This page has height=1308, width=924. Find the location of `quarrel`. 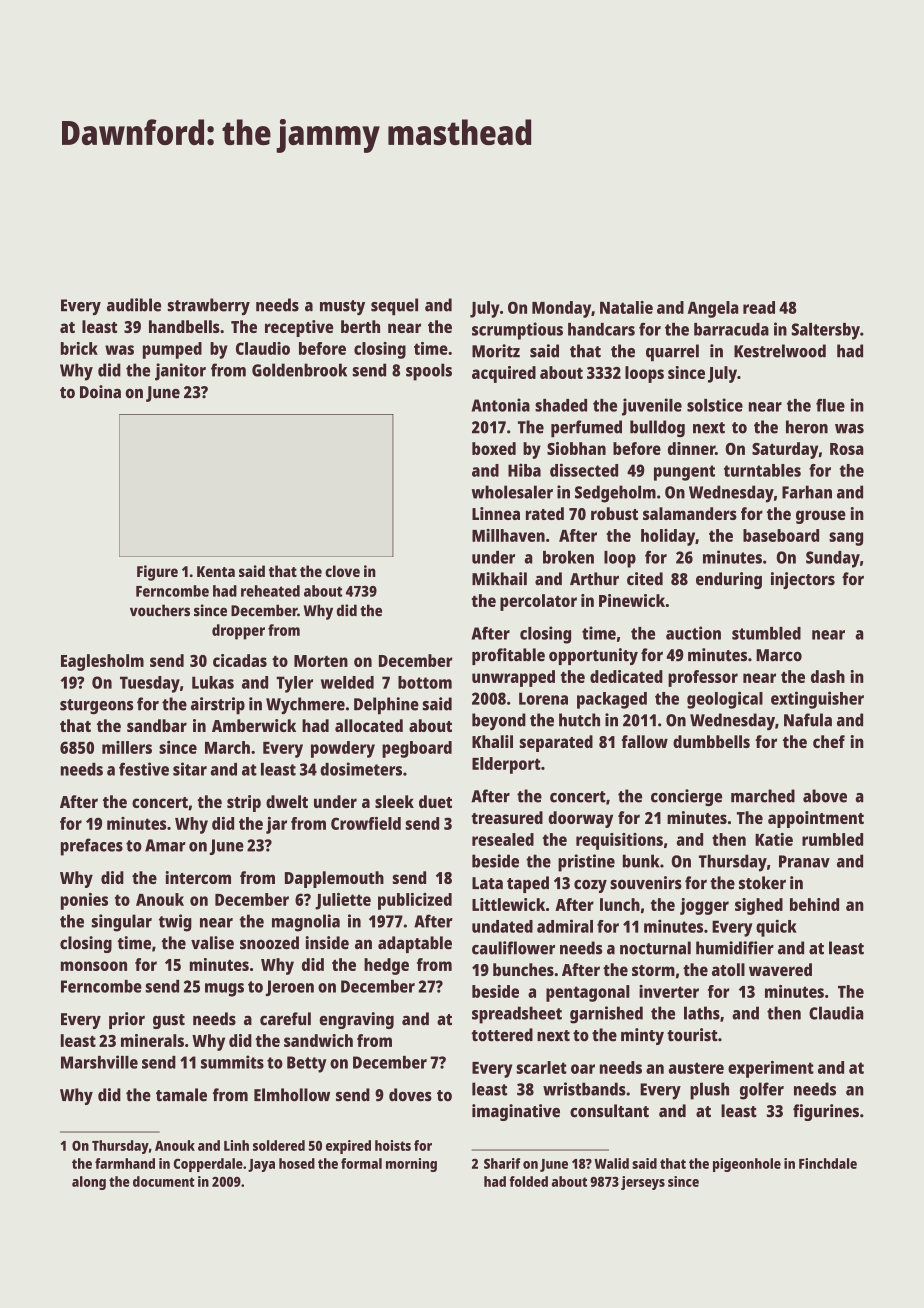

quarrel is located at coordinates (672, 353).
